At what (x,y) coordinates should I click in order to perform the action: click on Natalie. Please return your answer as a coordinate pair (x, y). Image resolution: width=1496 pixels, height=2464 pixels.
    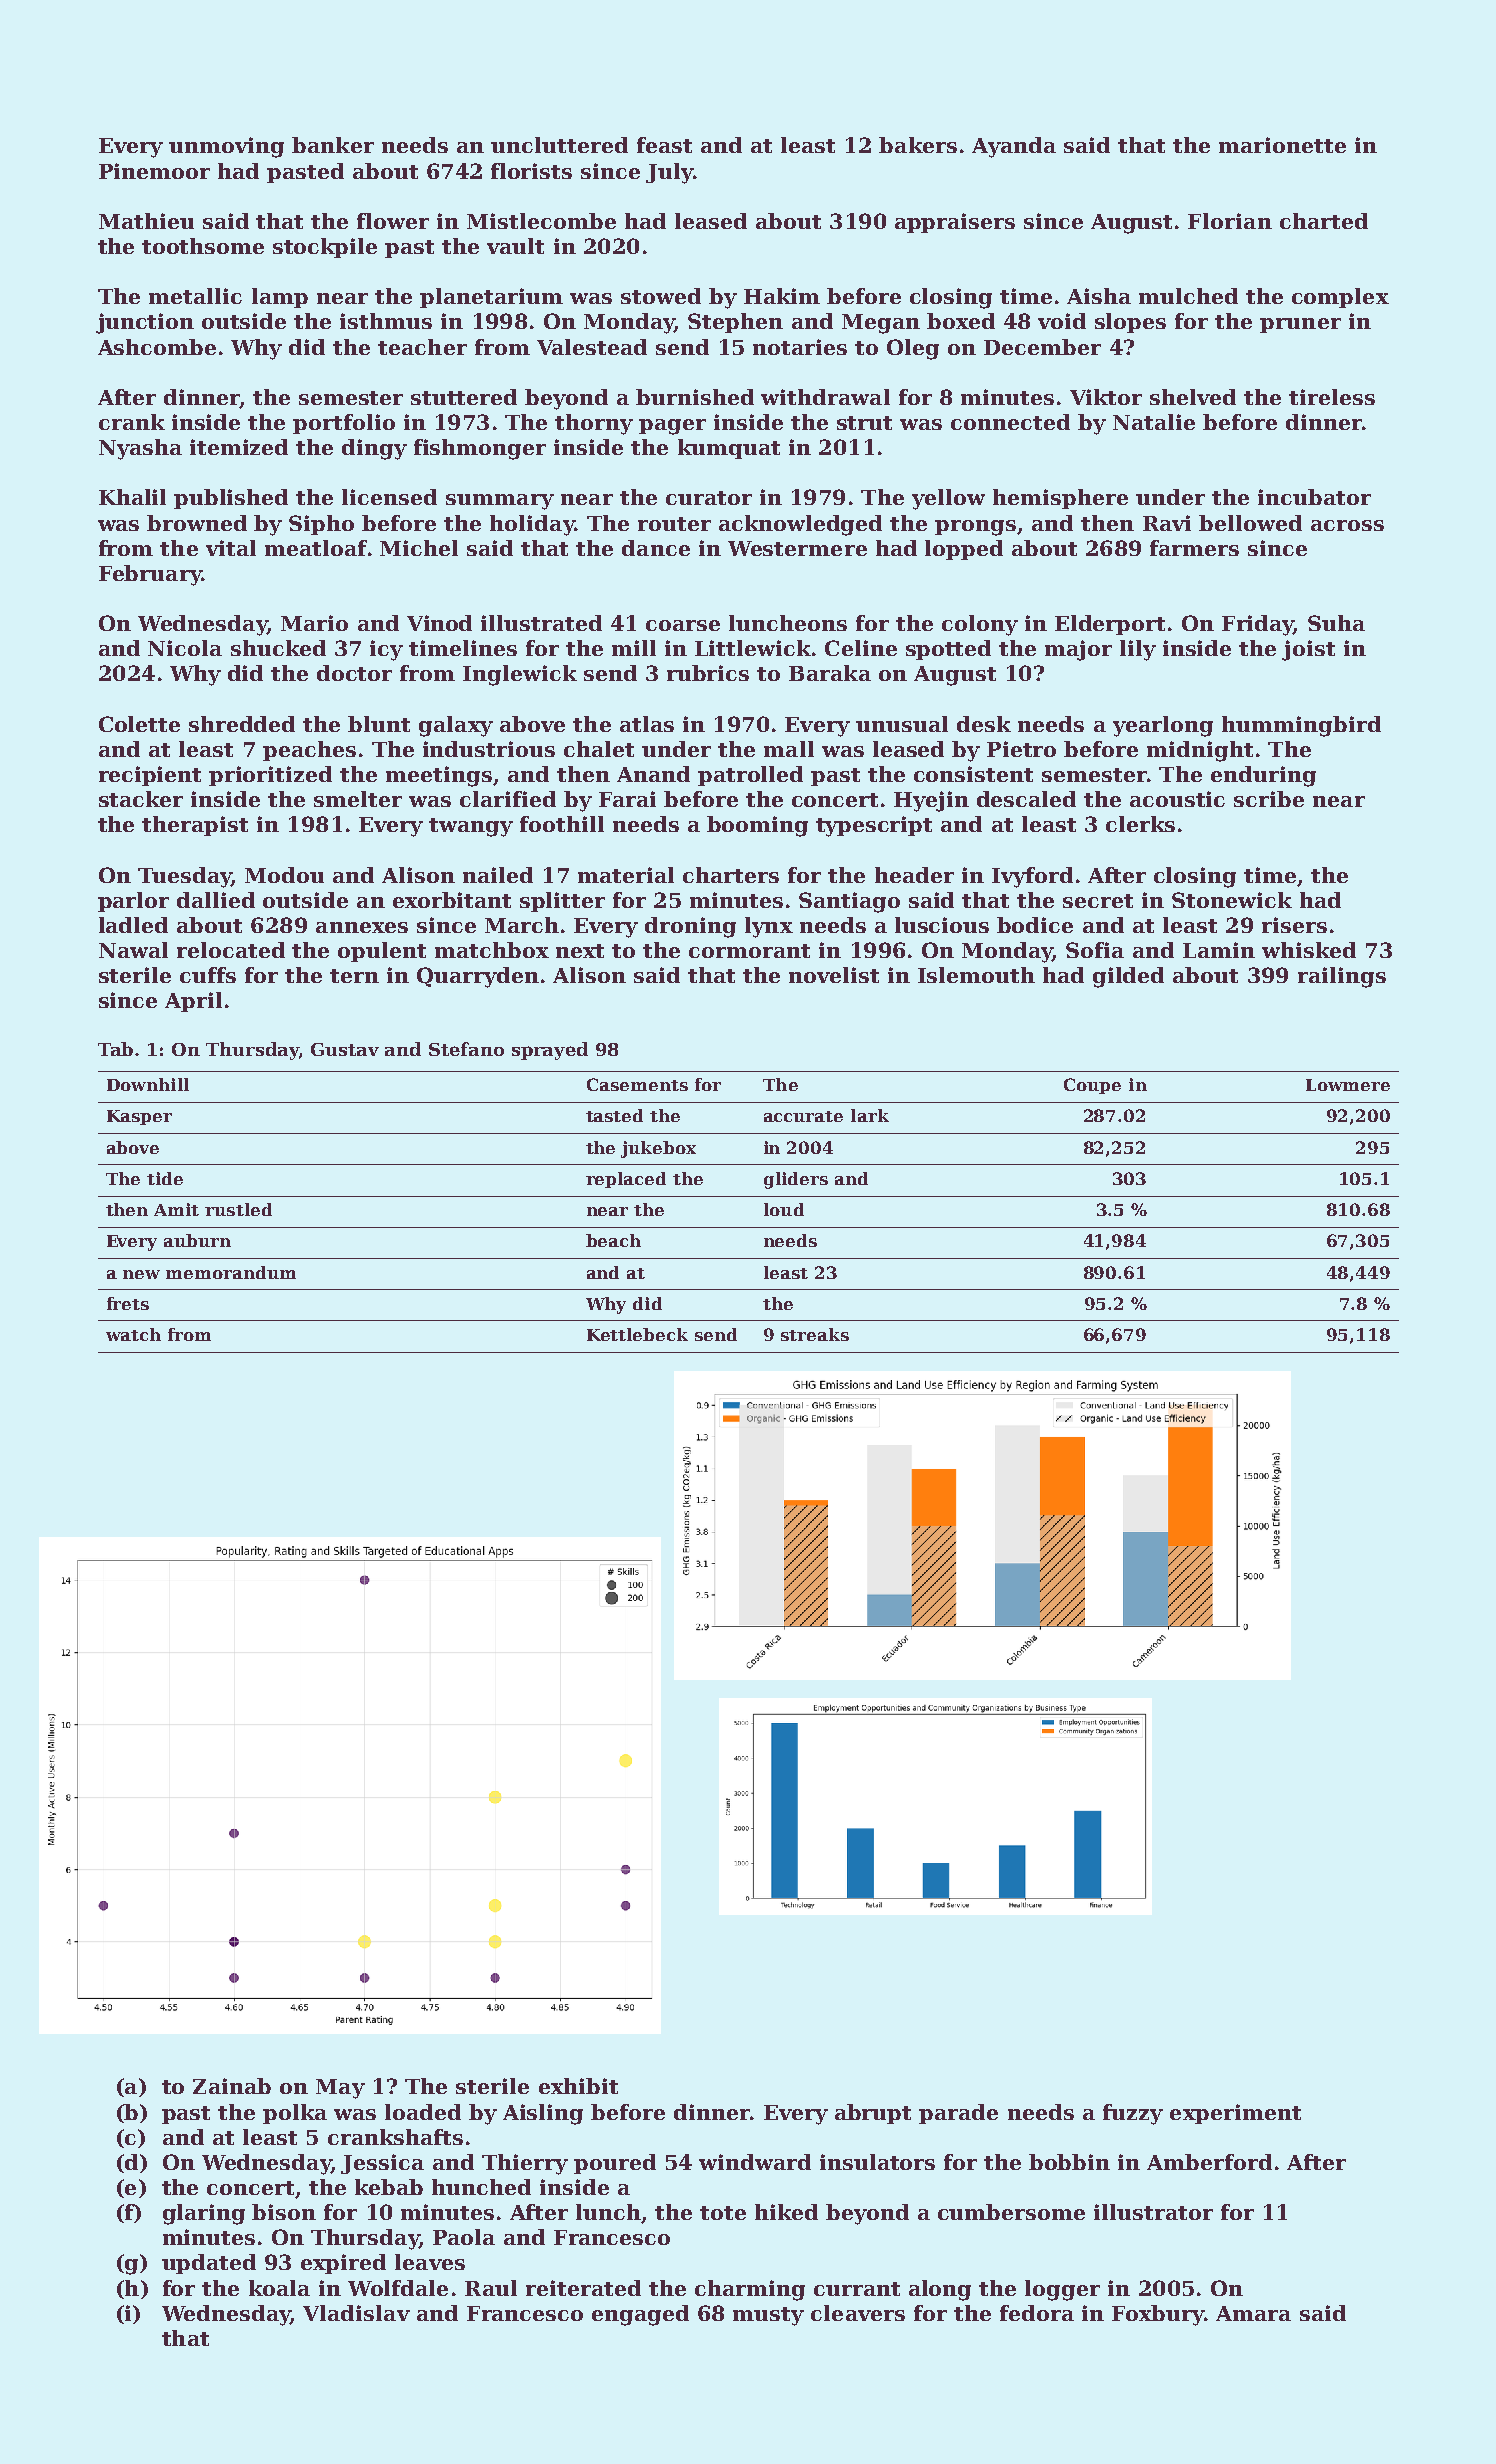
    Looking at the image, I should click on (1154, 422).
